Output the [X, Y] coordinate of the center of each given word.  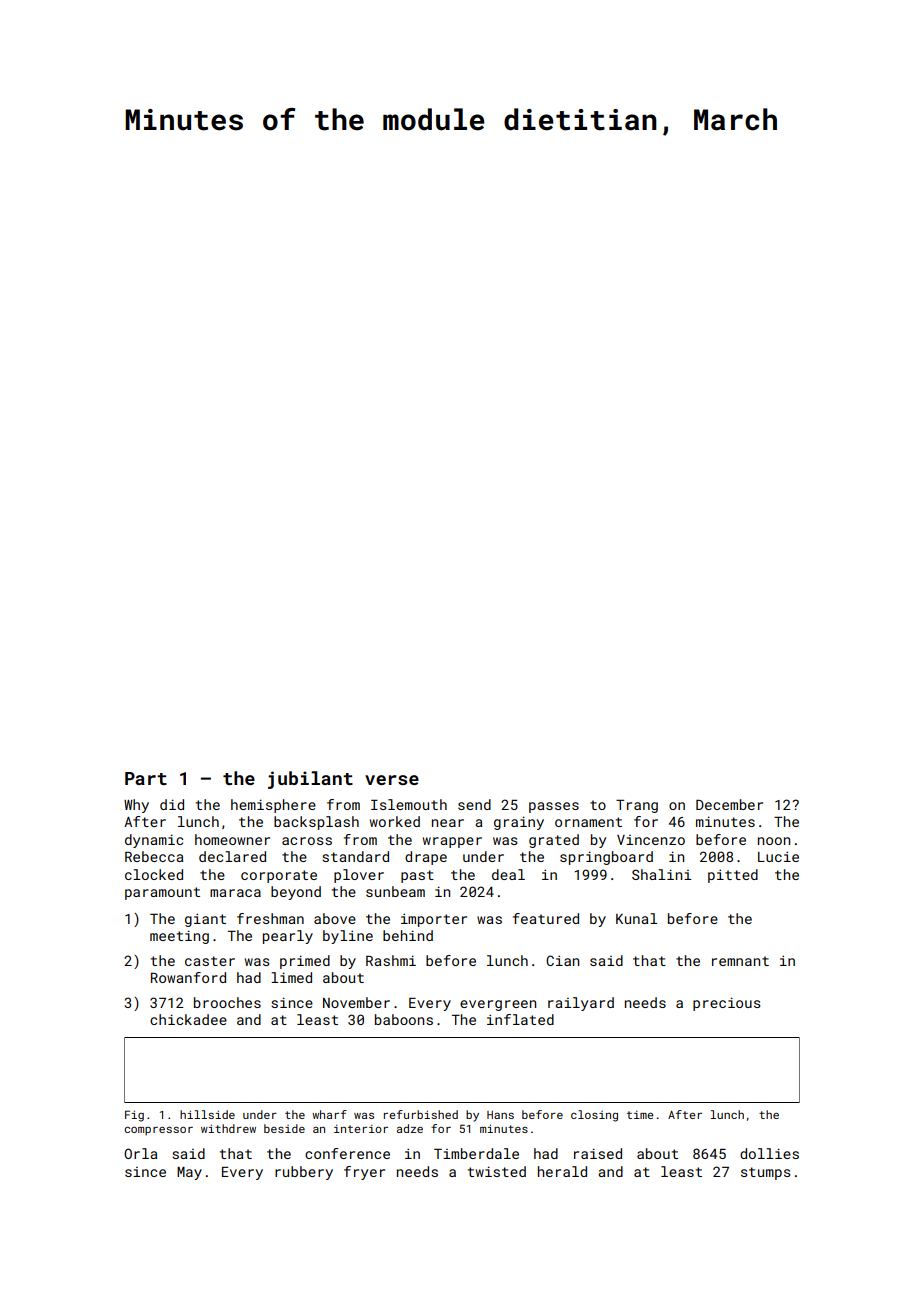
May [189, 1173]
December [729, 804]
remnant [740, 961]
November [356, 1002]
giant [205, 920]
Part [146, 778]
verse [392, 780]
